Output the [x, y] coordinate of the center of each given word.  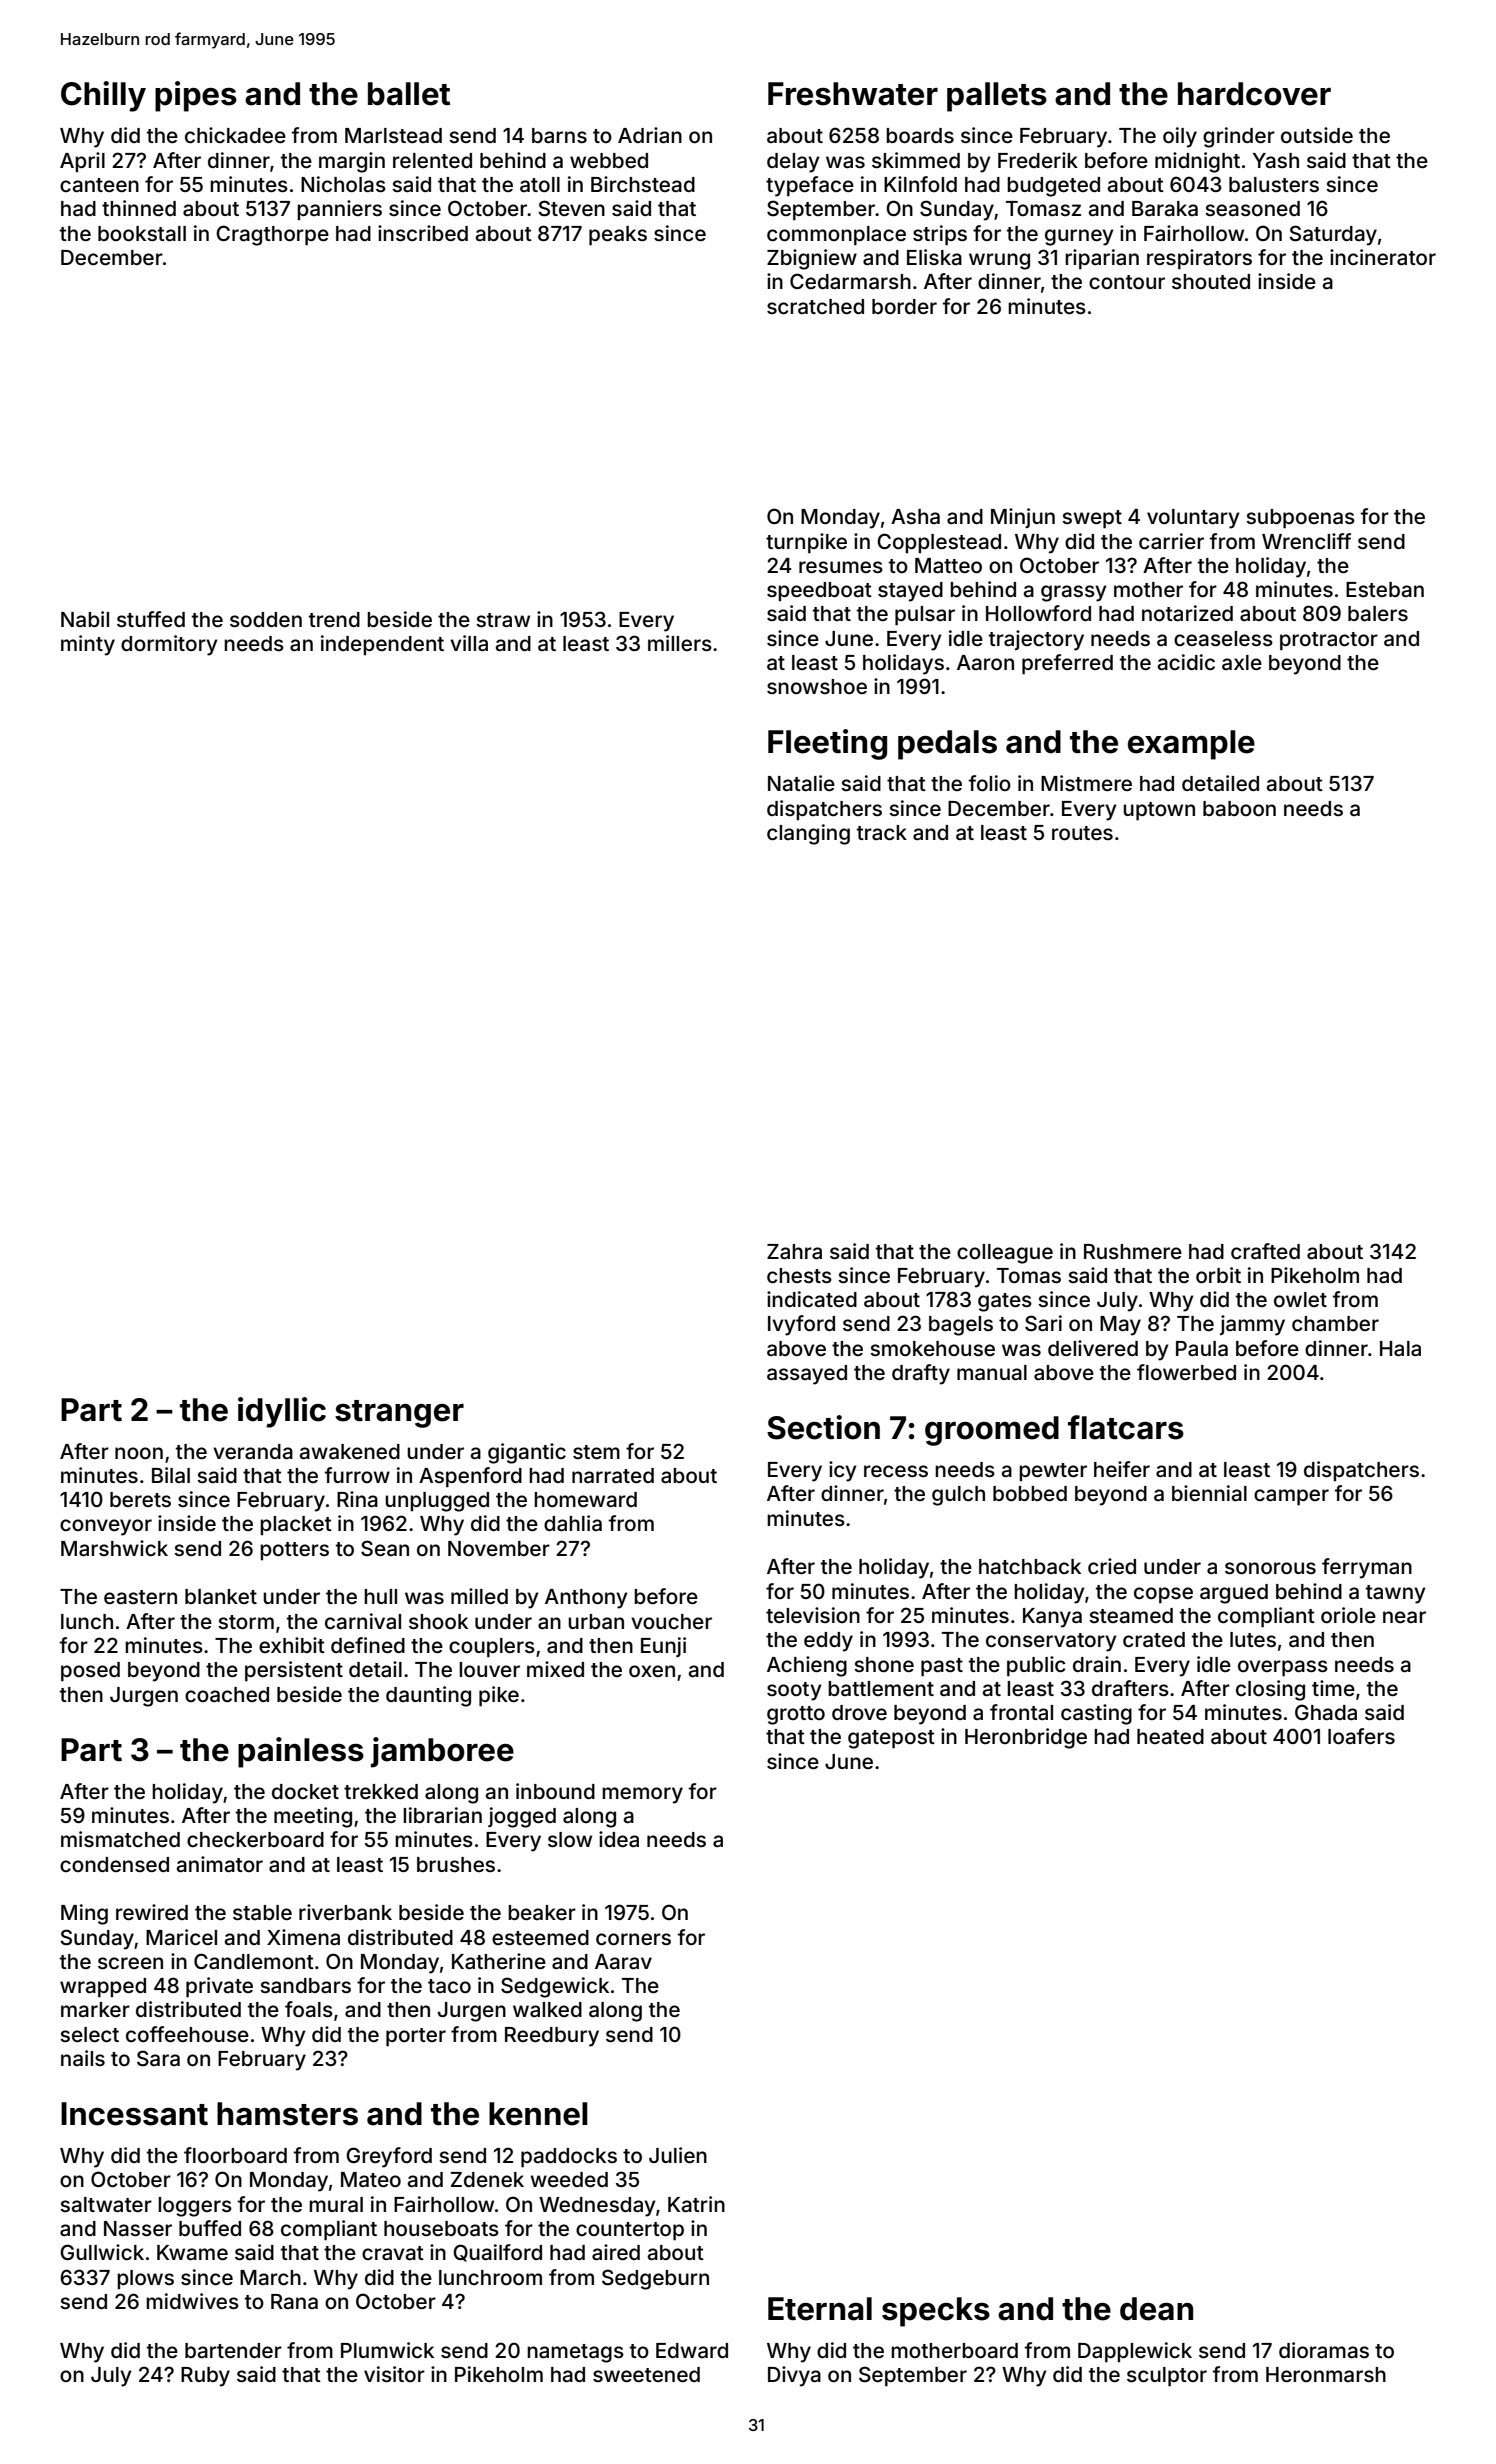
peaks [618, 236]
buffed [210, 2228]
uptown [1159, 811]
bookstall [142, 233]
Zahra [794, 1251]
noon [139, 1453]
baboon [1239, 808]
